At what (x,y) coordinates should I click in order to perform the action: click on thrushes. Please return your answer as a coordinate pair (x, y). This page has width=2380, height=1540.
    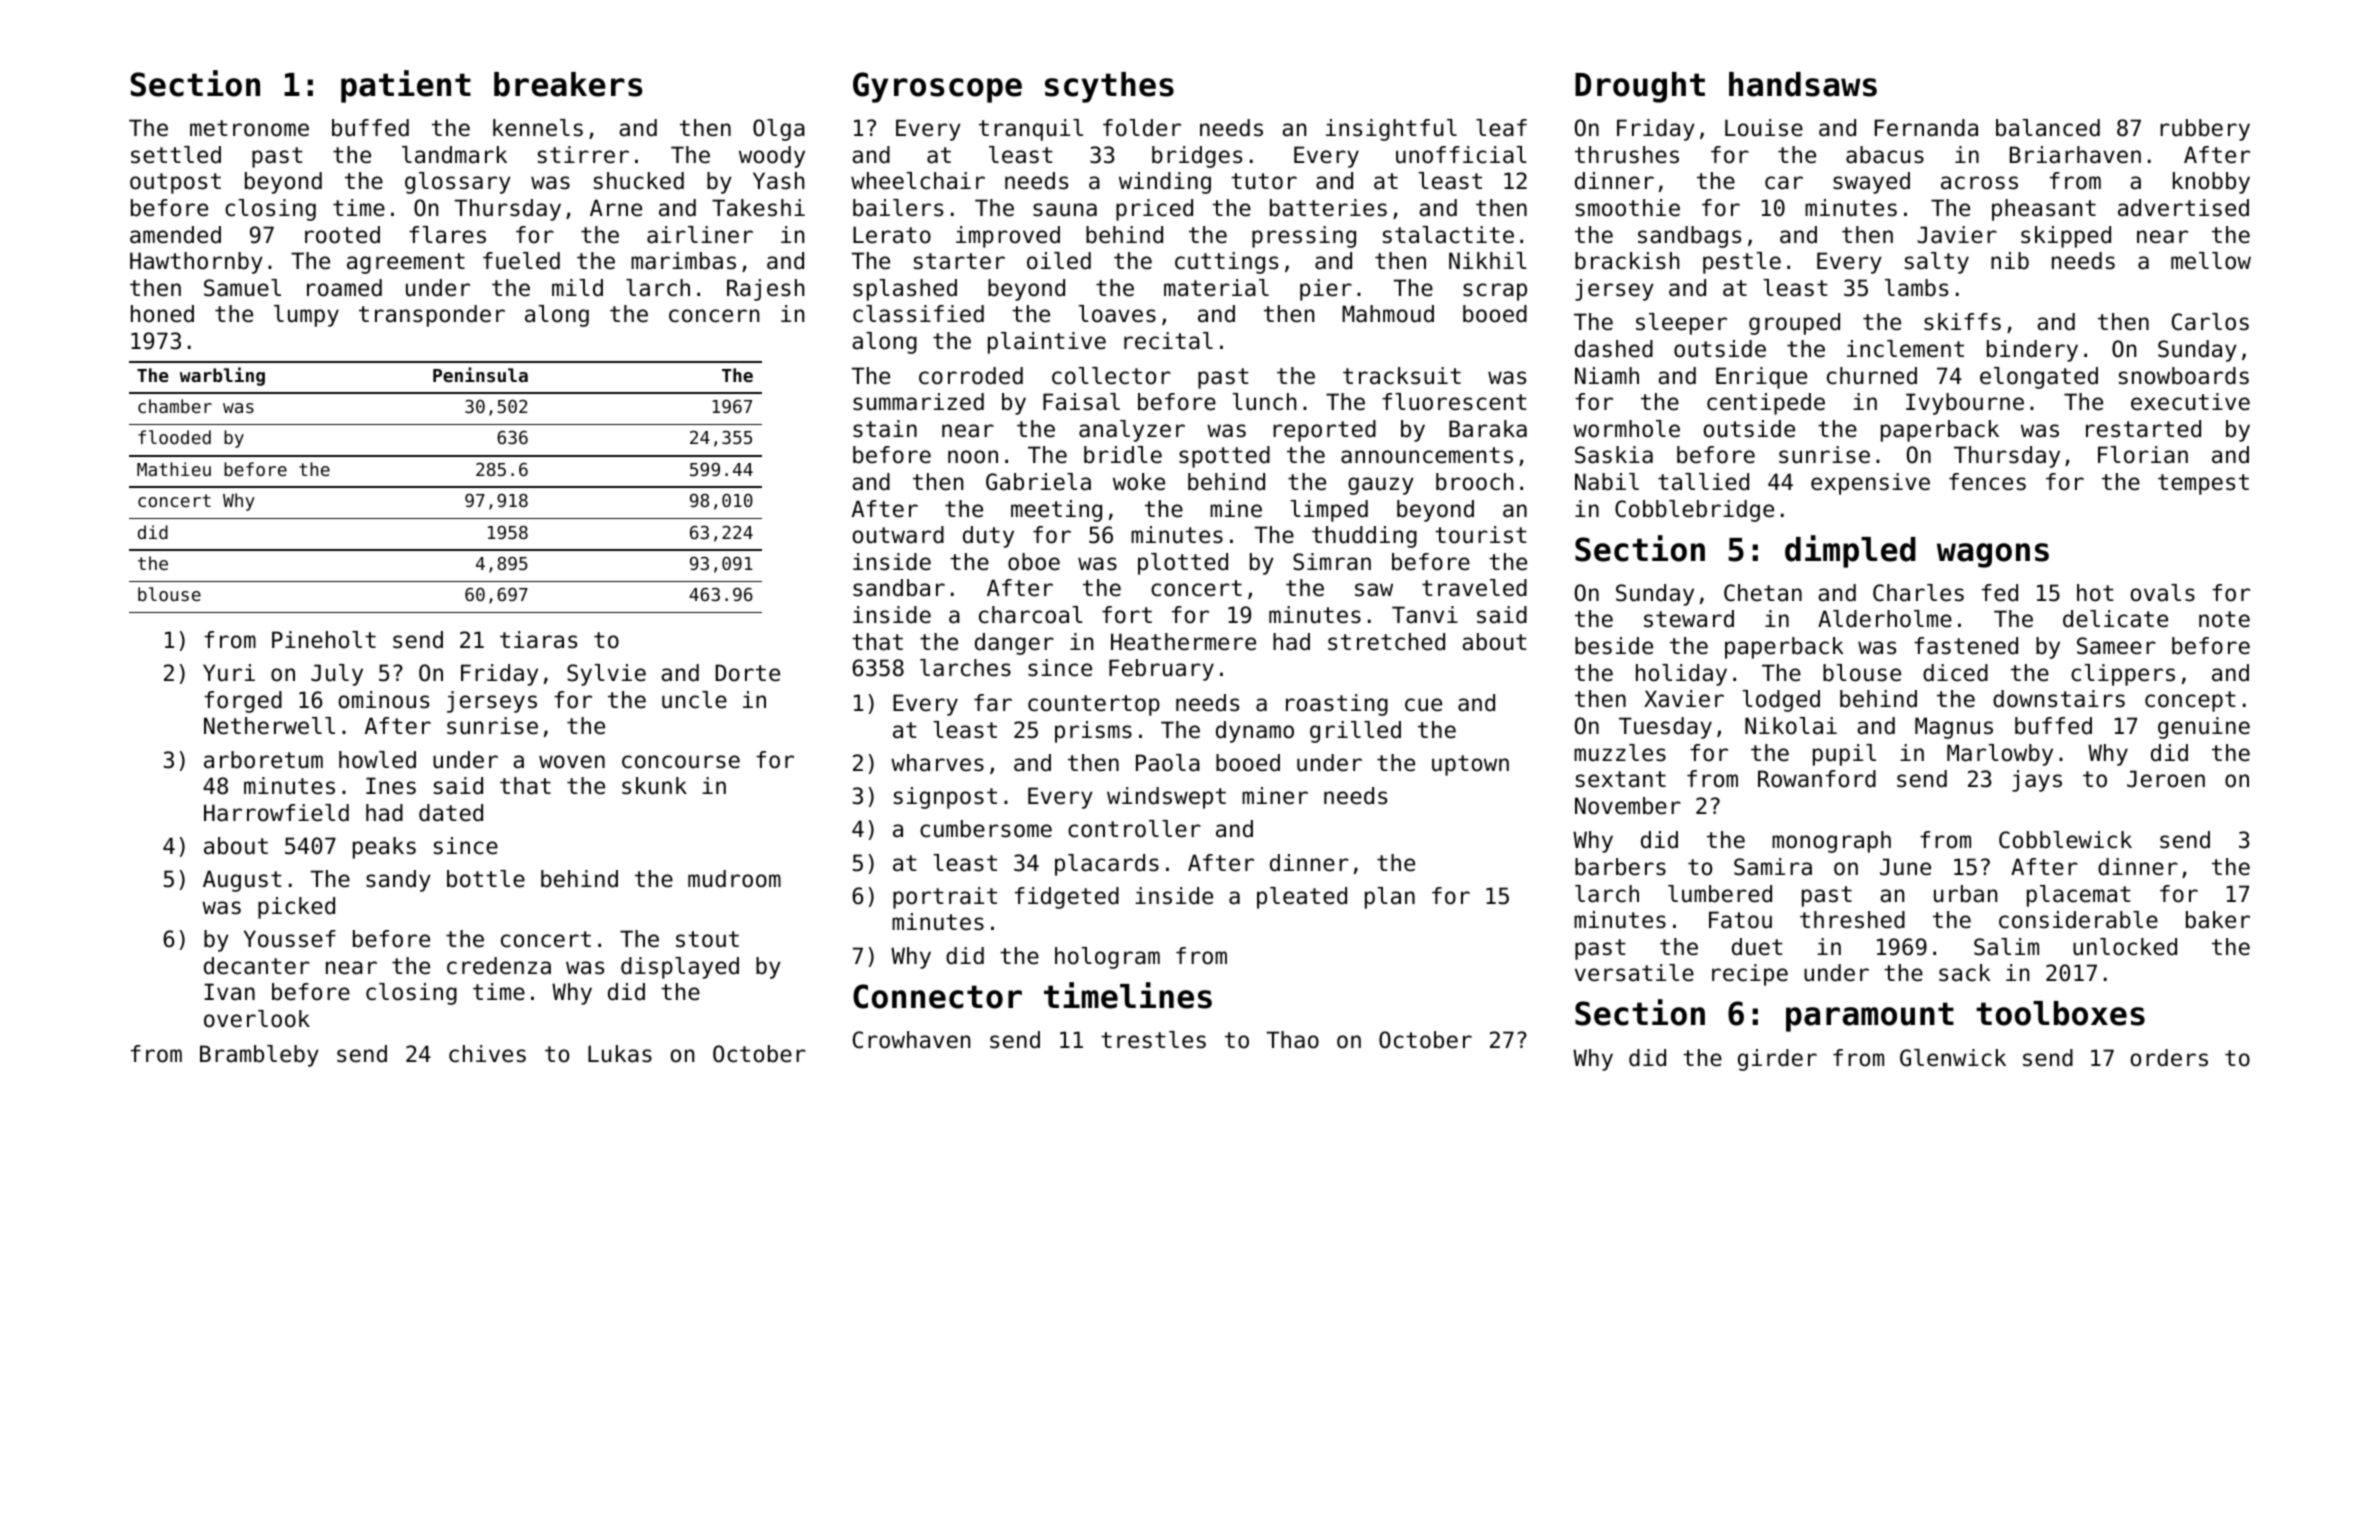
    Looking at the image, I should click on (1627, 155).
